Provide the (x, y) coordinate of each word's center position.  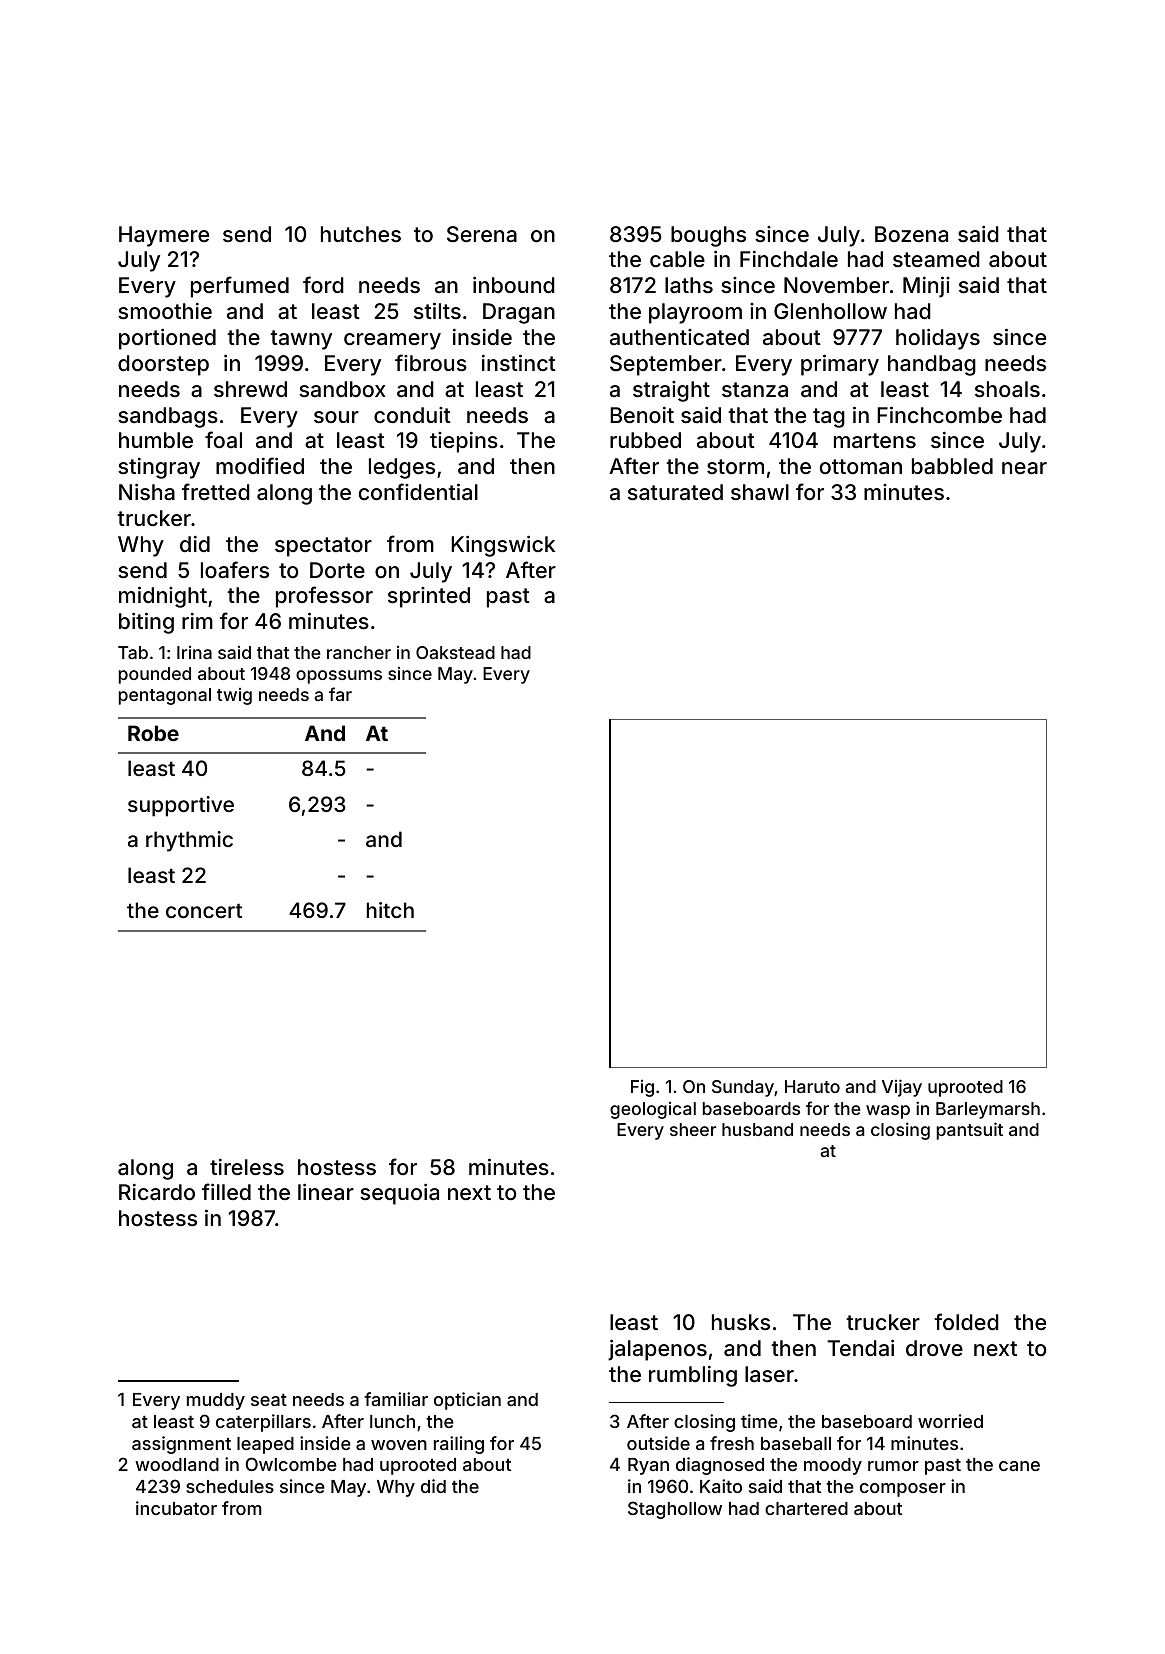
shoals (1007, 389)
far (340, 694)
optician (467, 1401)
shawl (760, 492)
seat (269, 1400)
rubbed (645, 440)
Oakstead (455, 652)
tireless (247, 1167)
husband (757, 1129)
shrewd (250, 389)
